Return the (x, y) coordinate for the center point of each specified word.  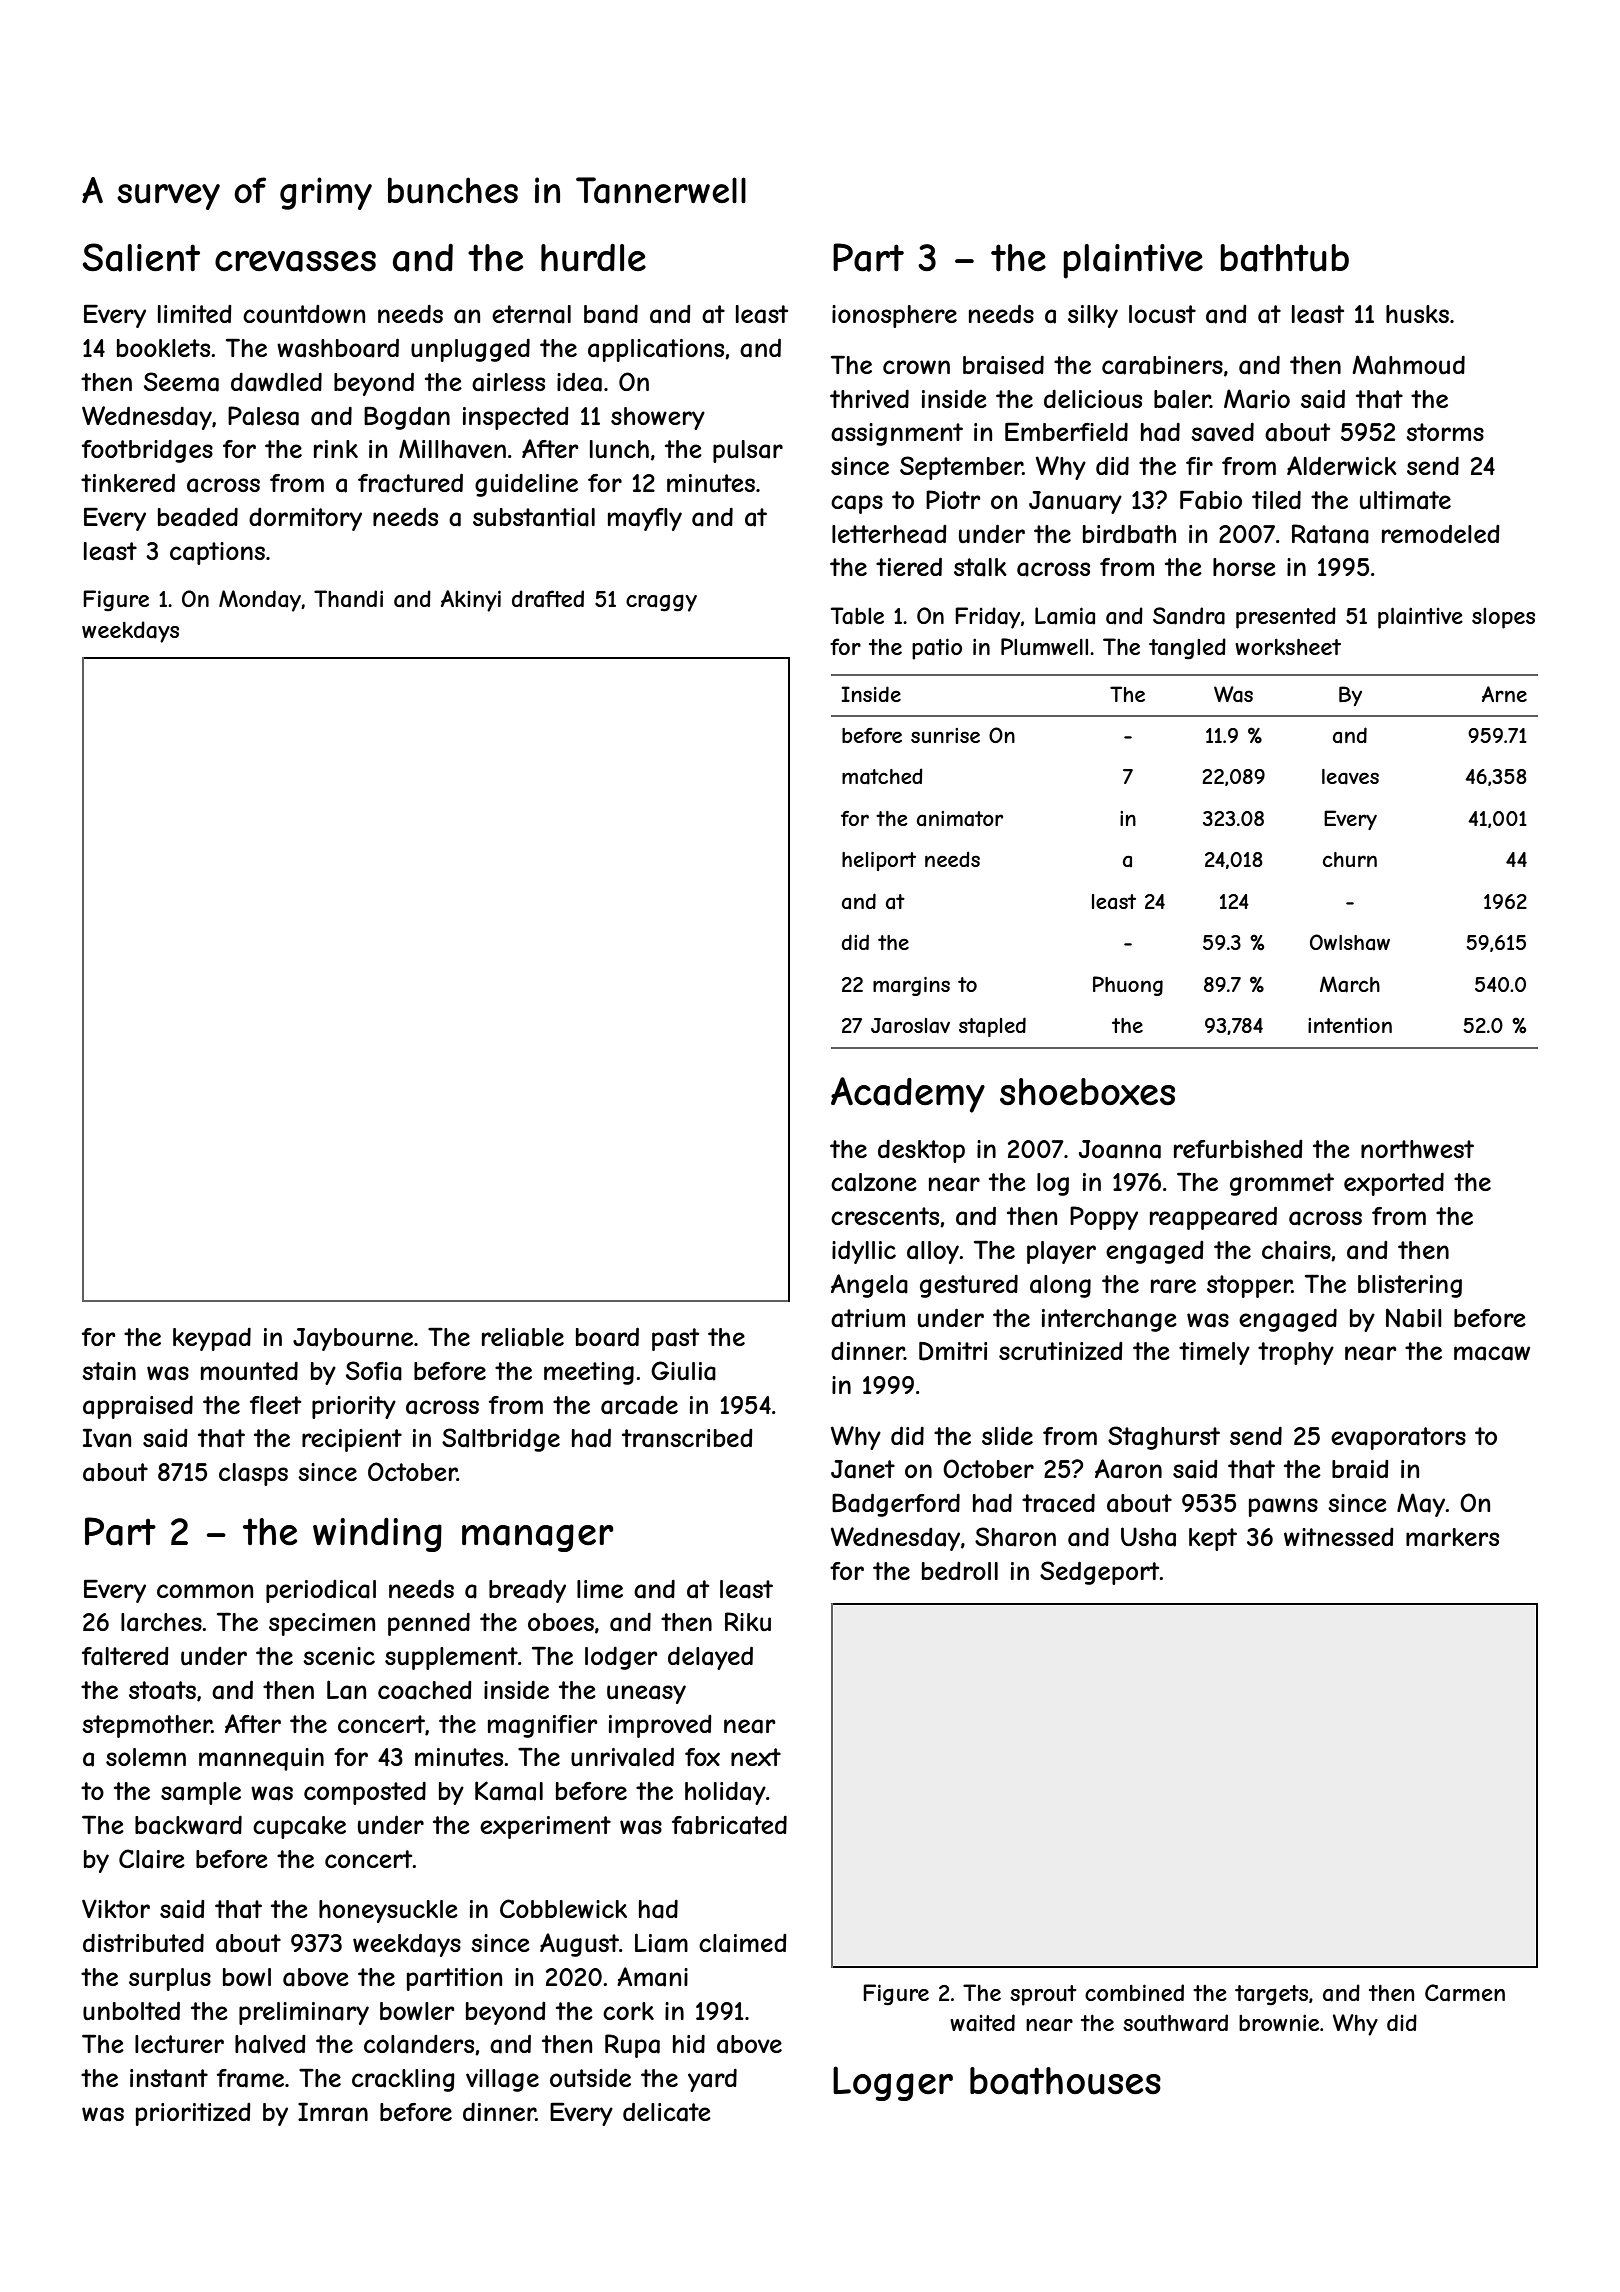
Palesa (263, 416)
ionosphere (894, 316)
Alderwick (1342, 465)
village (502, 2080)
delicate (667, 2112)
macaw (1492, 1353)
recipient (352, 1440)
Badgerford (896, 1505)
